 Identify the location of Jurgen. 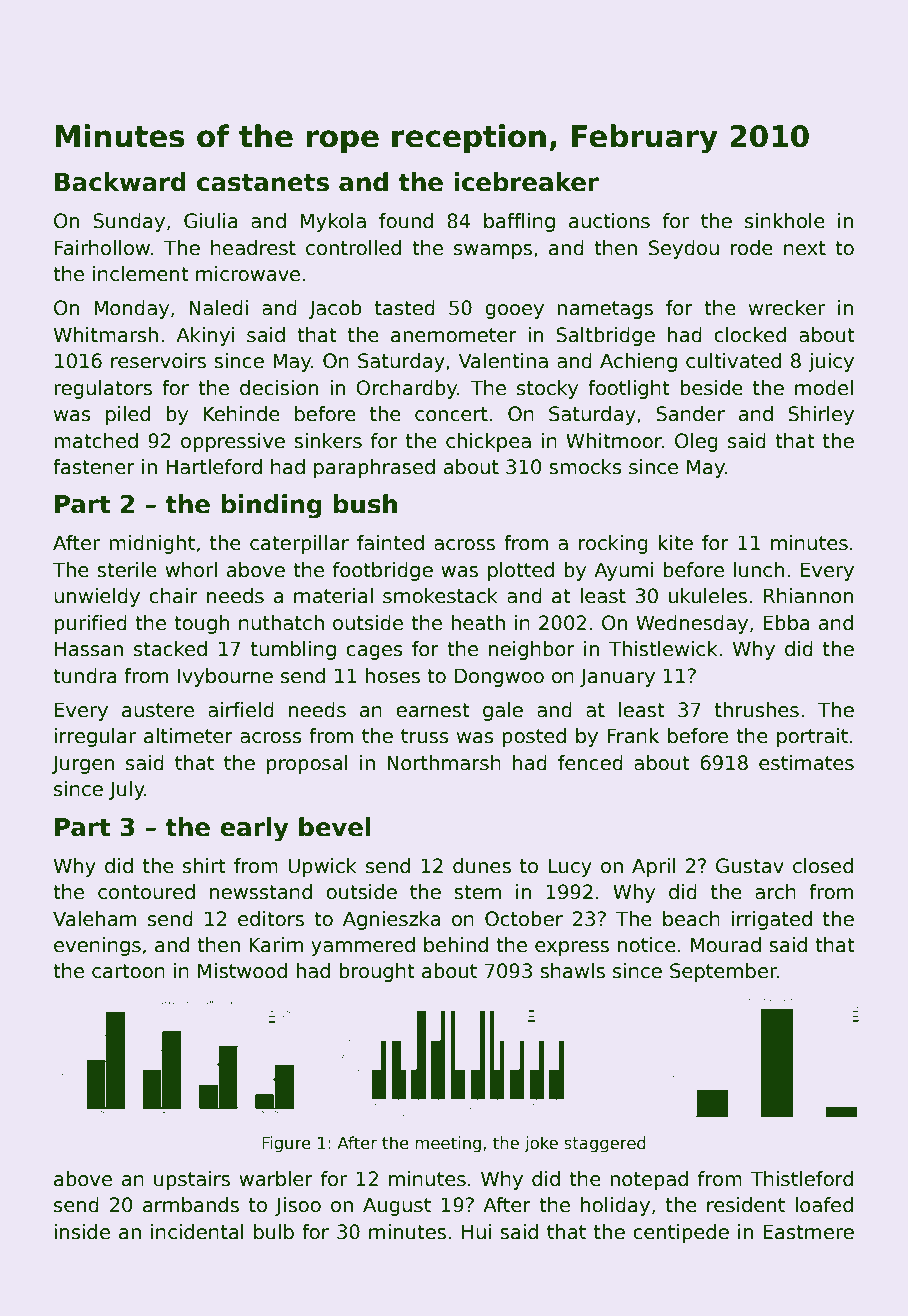
(83, 764).
